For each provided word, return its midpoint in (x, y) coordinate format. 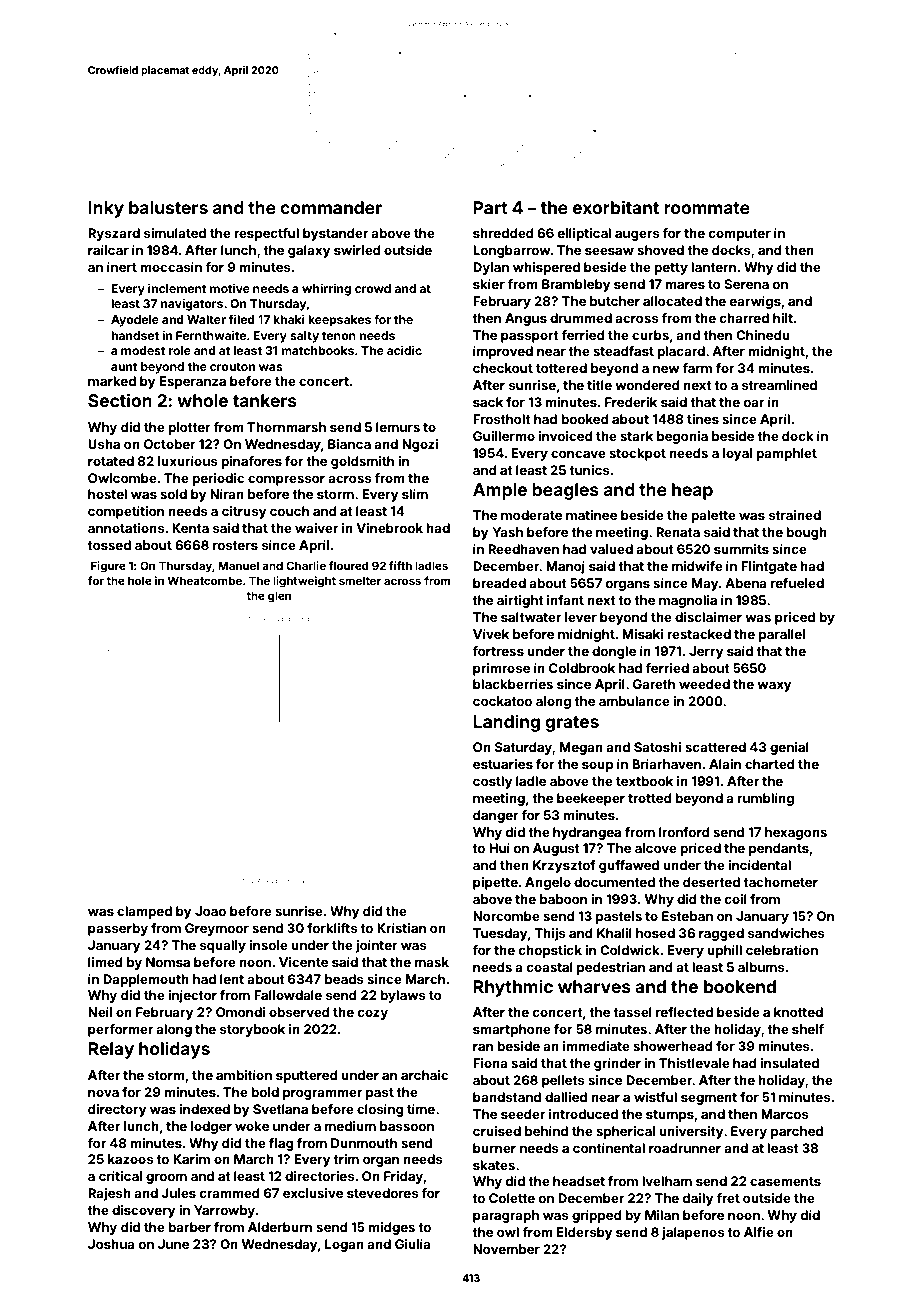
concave (578, 454)
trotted (650, 798)
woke (252, 1126)
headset (579, 1181)
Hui (499, 848)
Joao (210, 911)
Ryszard (114, 234)
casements (785, 1181)
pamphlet (786, 454)
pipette (495, 883)
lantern (713, 267)
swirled (357, 250)
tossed (109, 545)
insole (269, 945)
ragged (721, 934)
